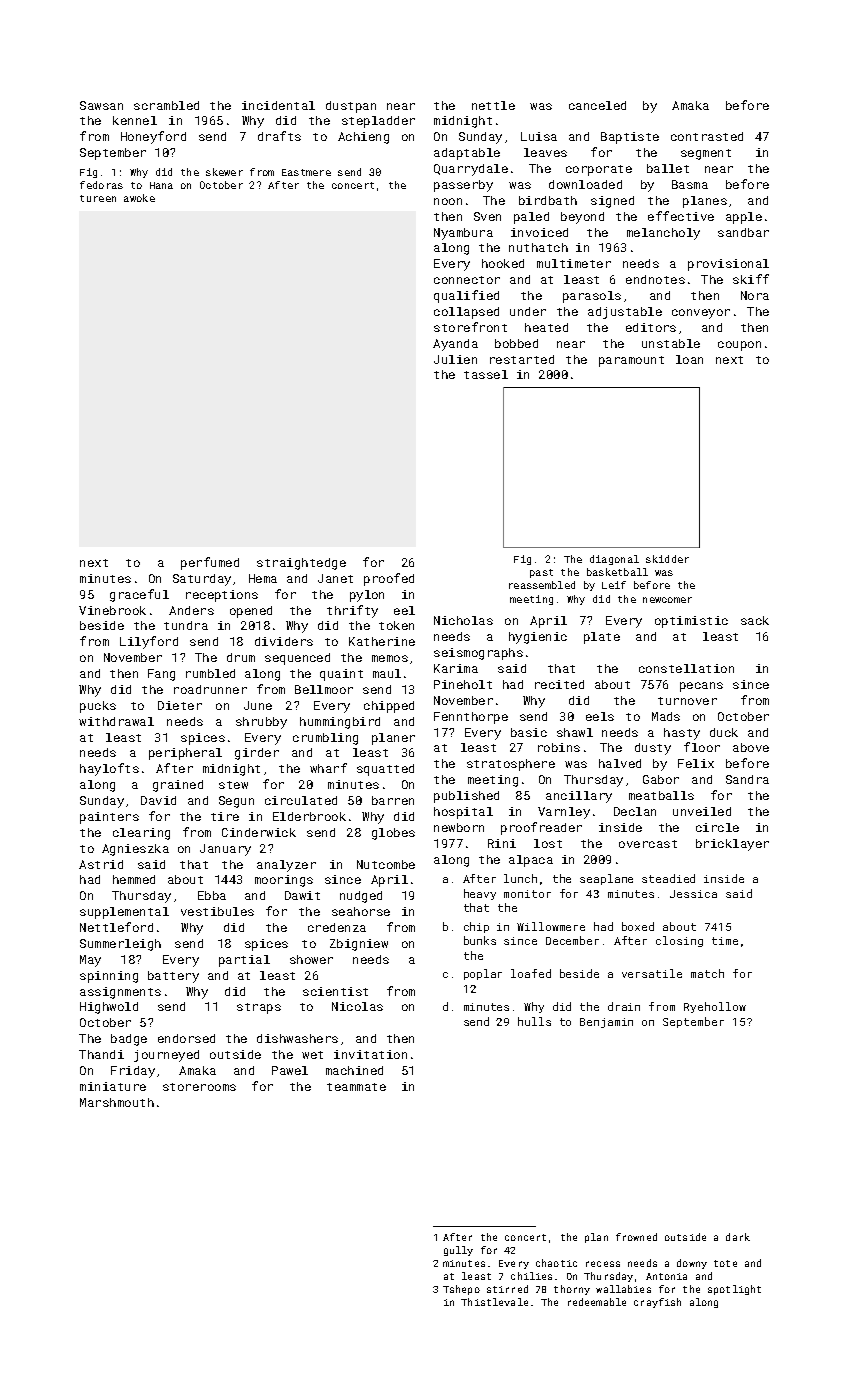 The height and width of the screenshot is (1400, 849). I want to click on skewer, so click(224, 172).
